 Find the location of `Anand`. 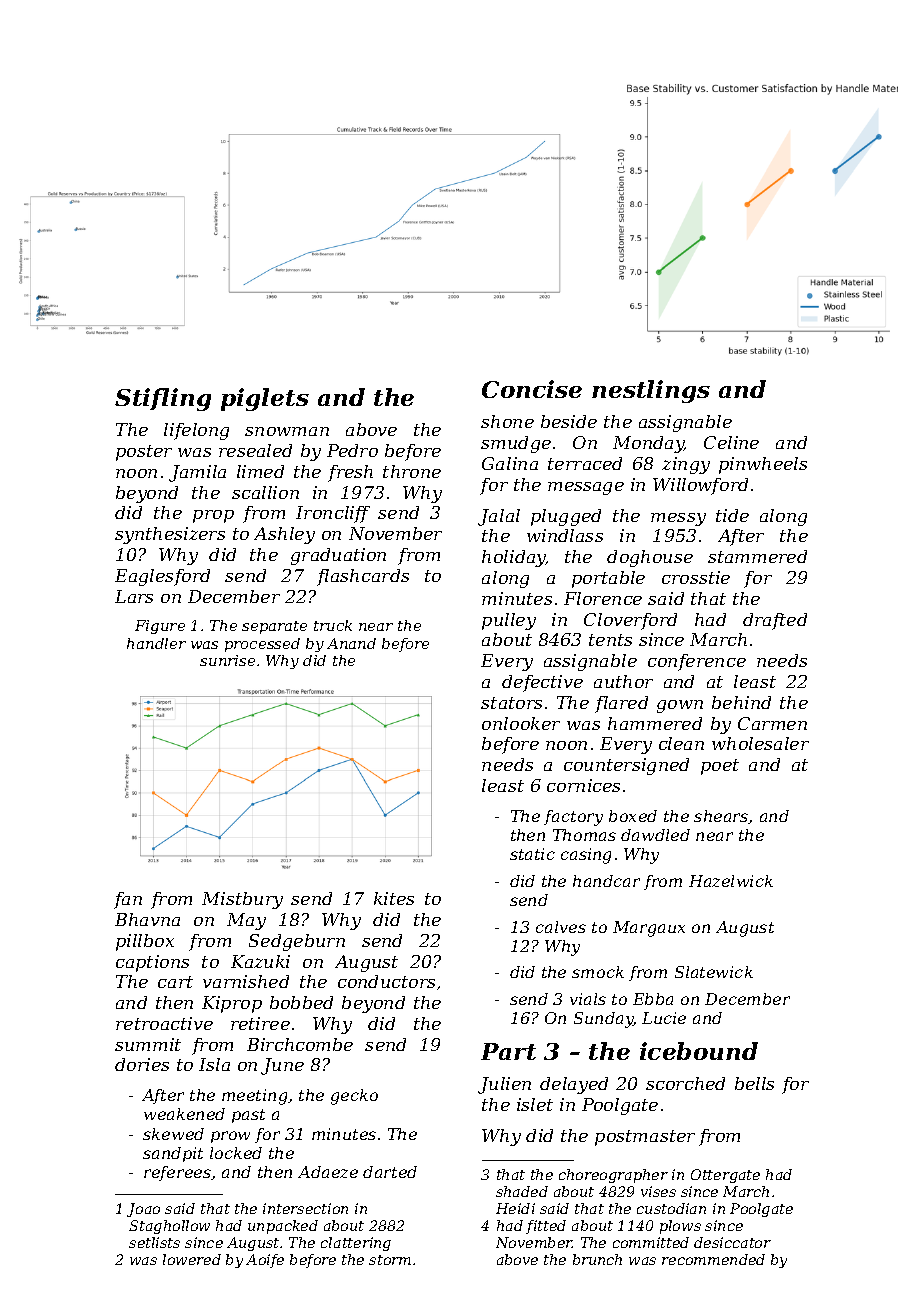

Anand is located at coordinates (351, 643).
